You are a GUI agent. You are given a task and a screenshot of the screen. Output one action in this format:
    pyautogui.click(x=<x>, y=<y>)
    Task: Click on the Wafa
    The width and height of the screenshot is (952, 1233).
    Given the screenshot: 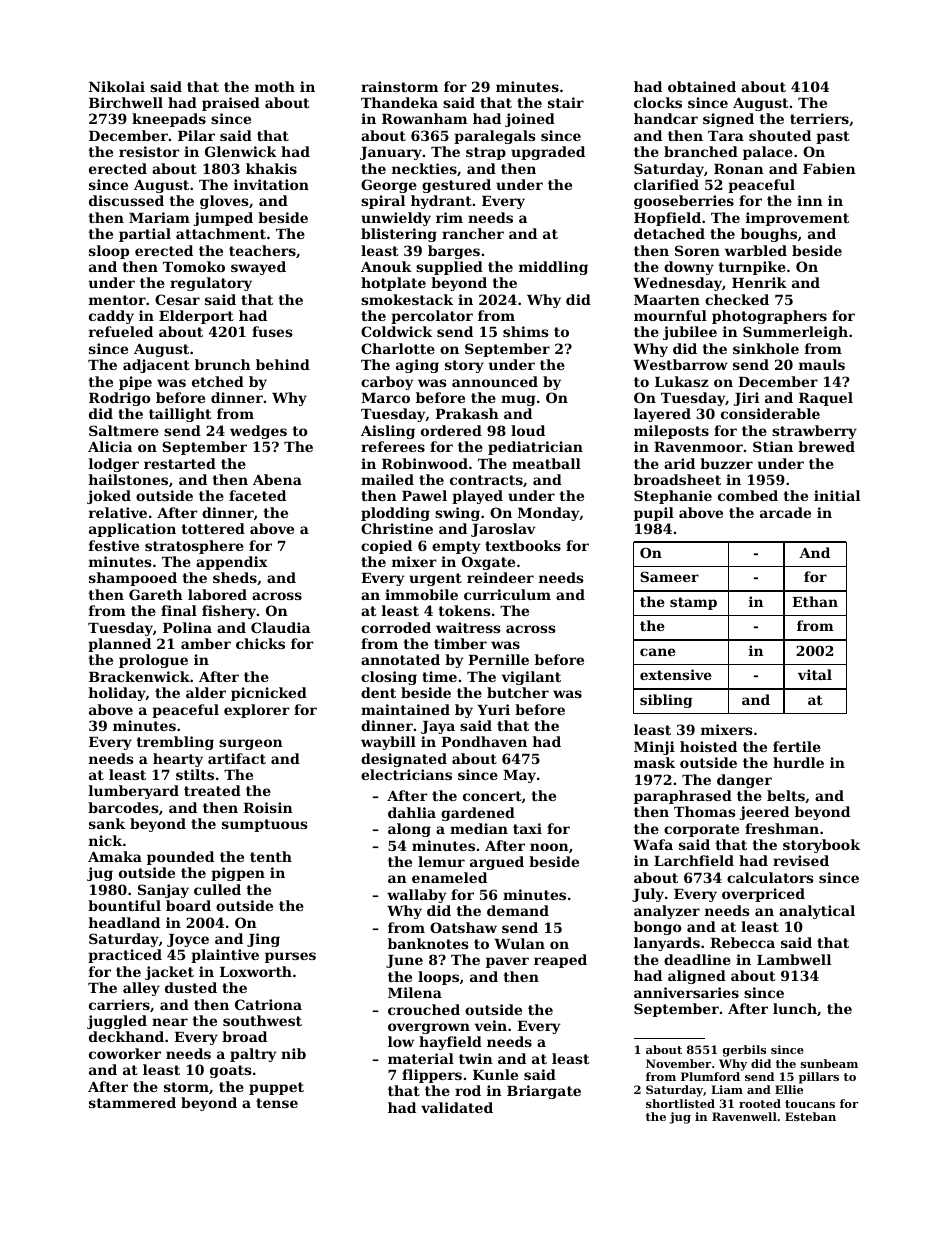 What is the action you would take?
    pyautogui.click(x=653, y=844)
